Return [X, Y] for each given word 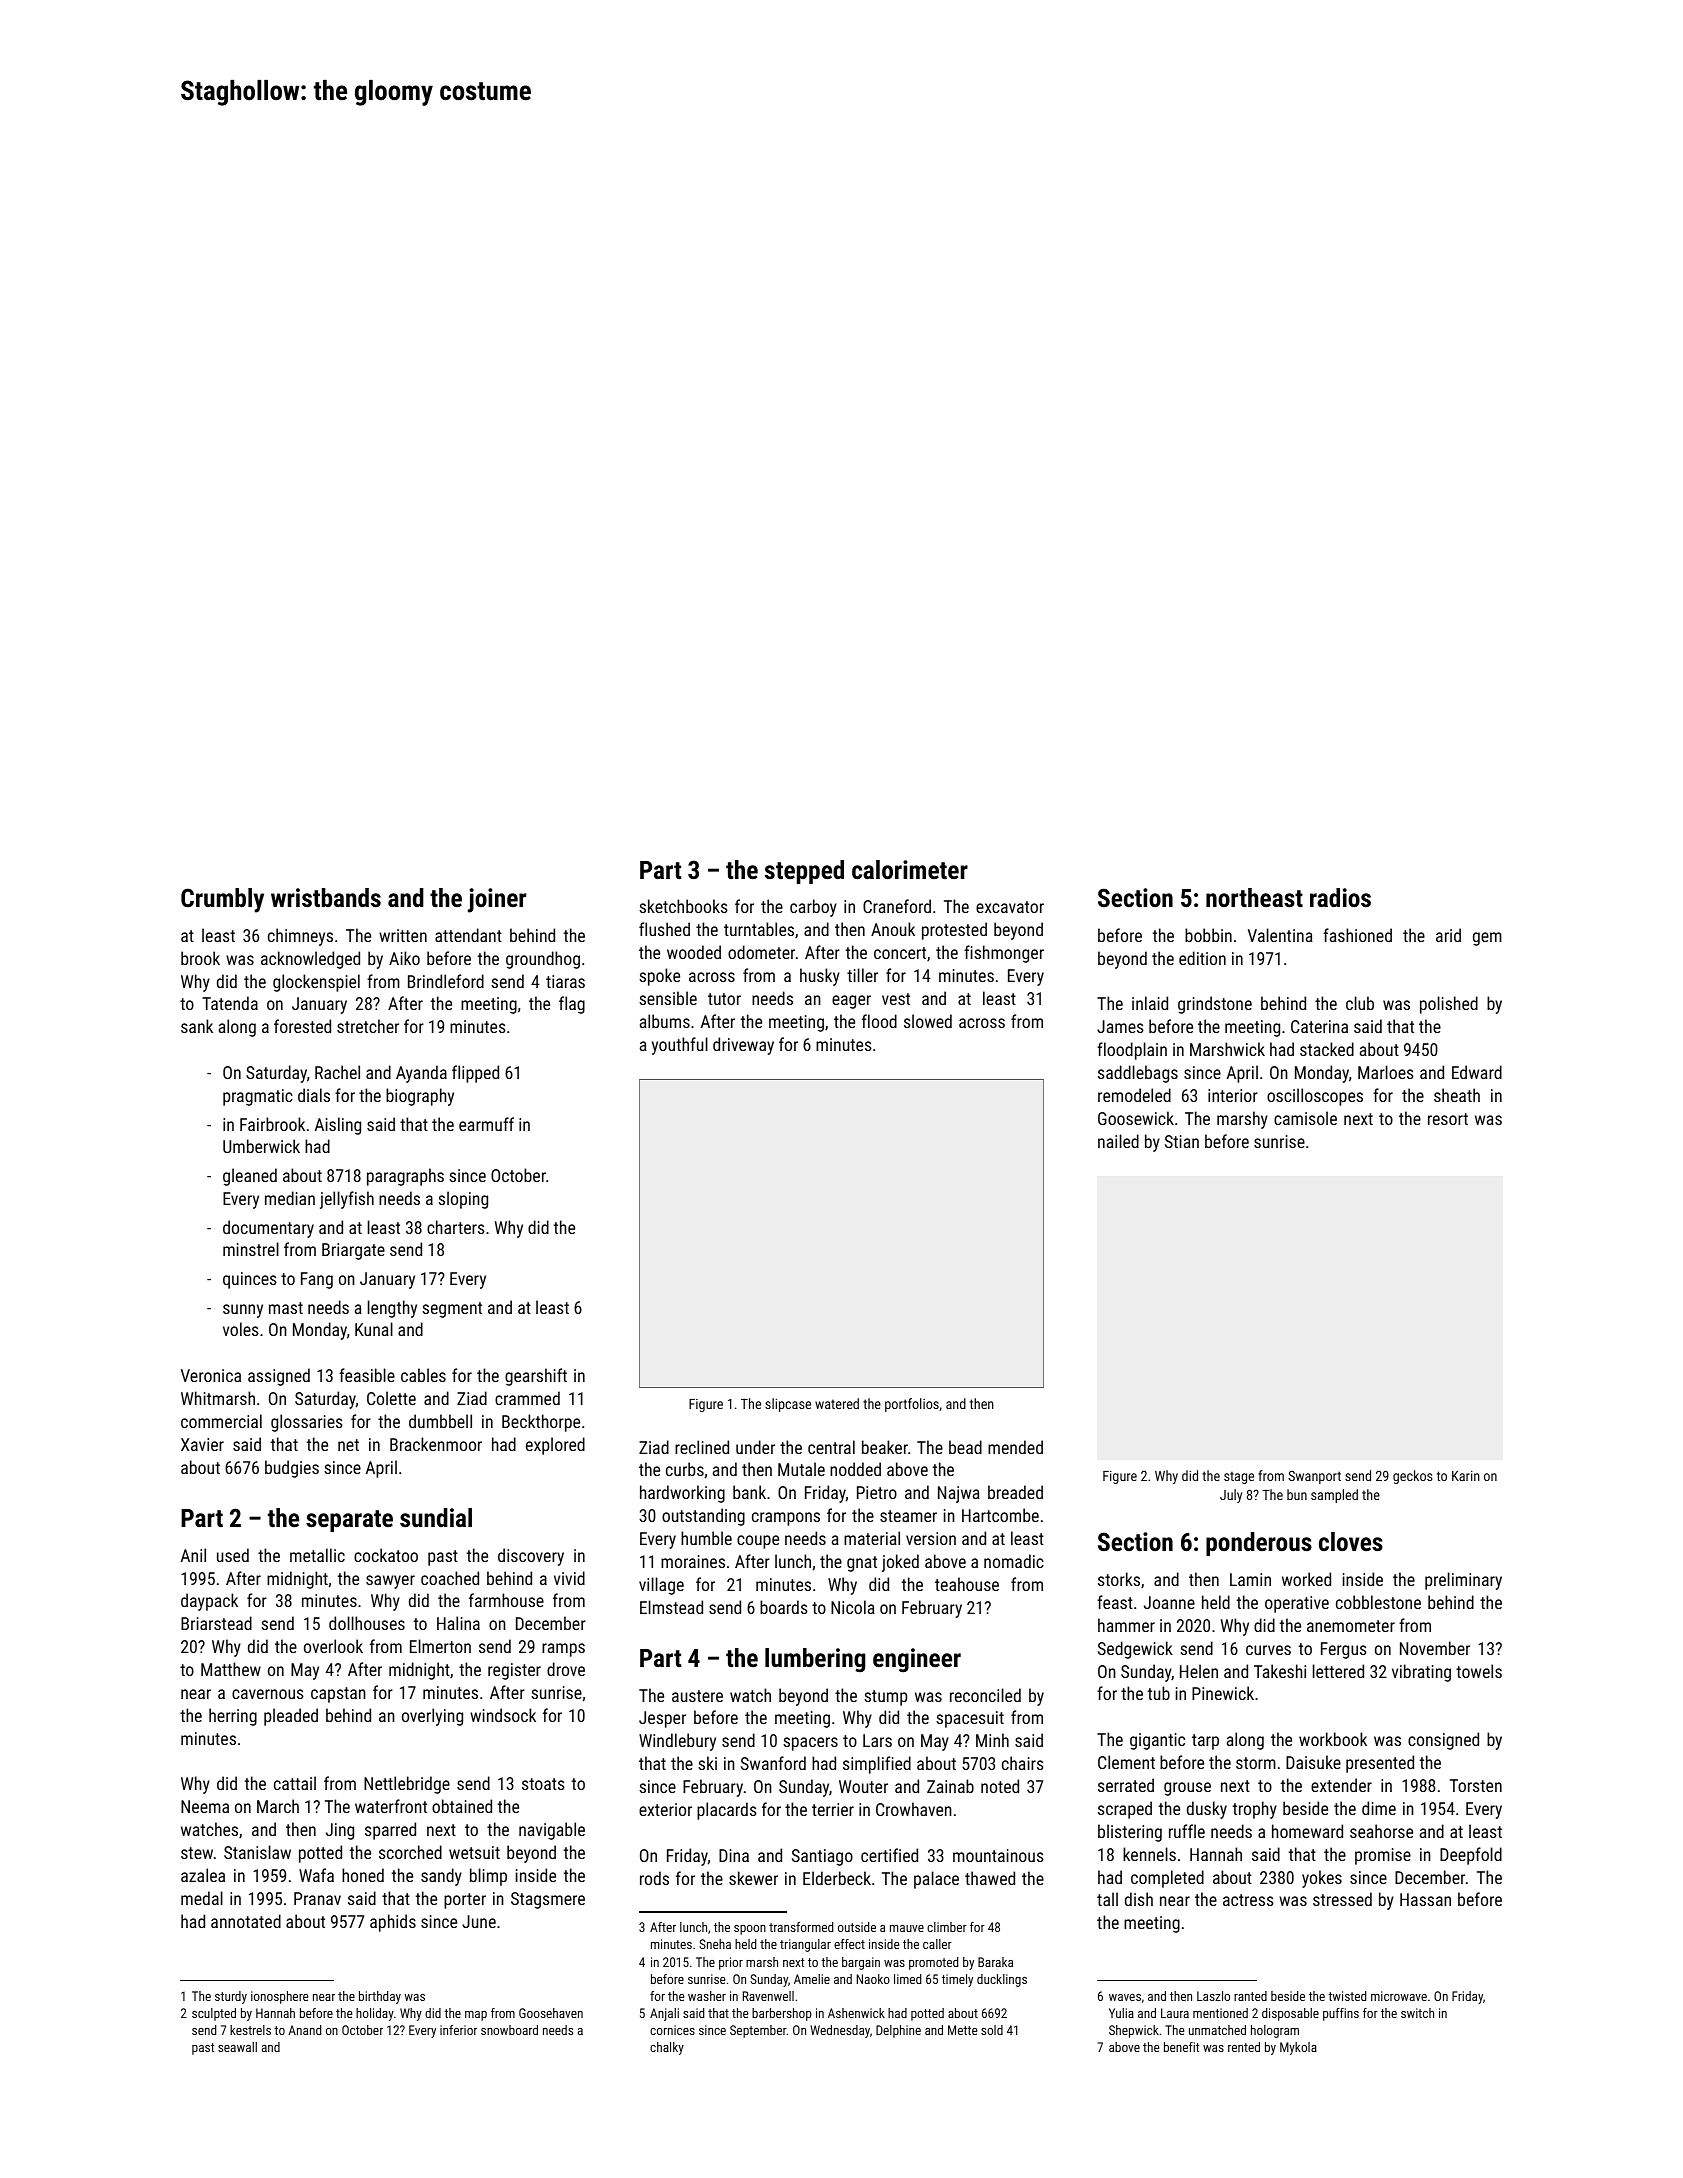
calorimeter [910, 869]
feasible [367, 1375]
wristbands [326, 897]
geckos [1413, 1477]
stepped [804, 872]
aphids [393, 1923]
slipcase [788, 1405]
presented [1380, 1764]
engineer [917, 1660]
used [233, 1555]
